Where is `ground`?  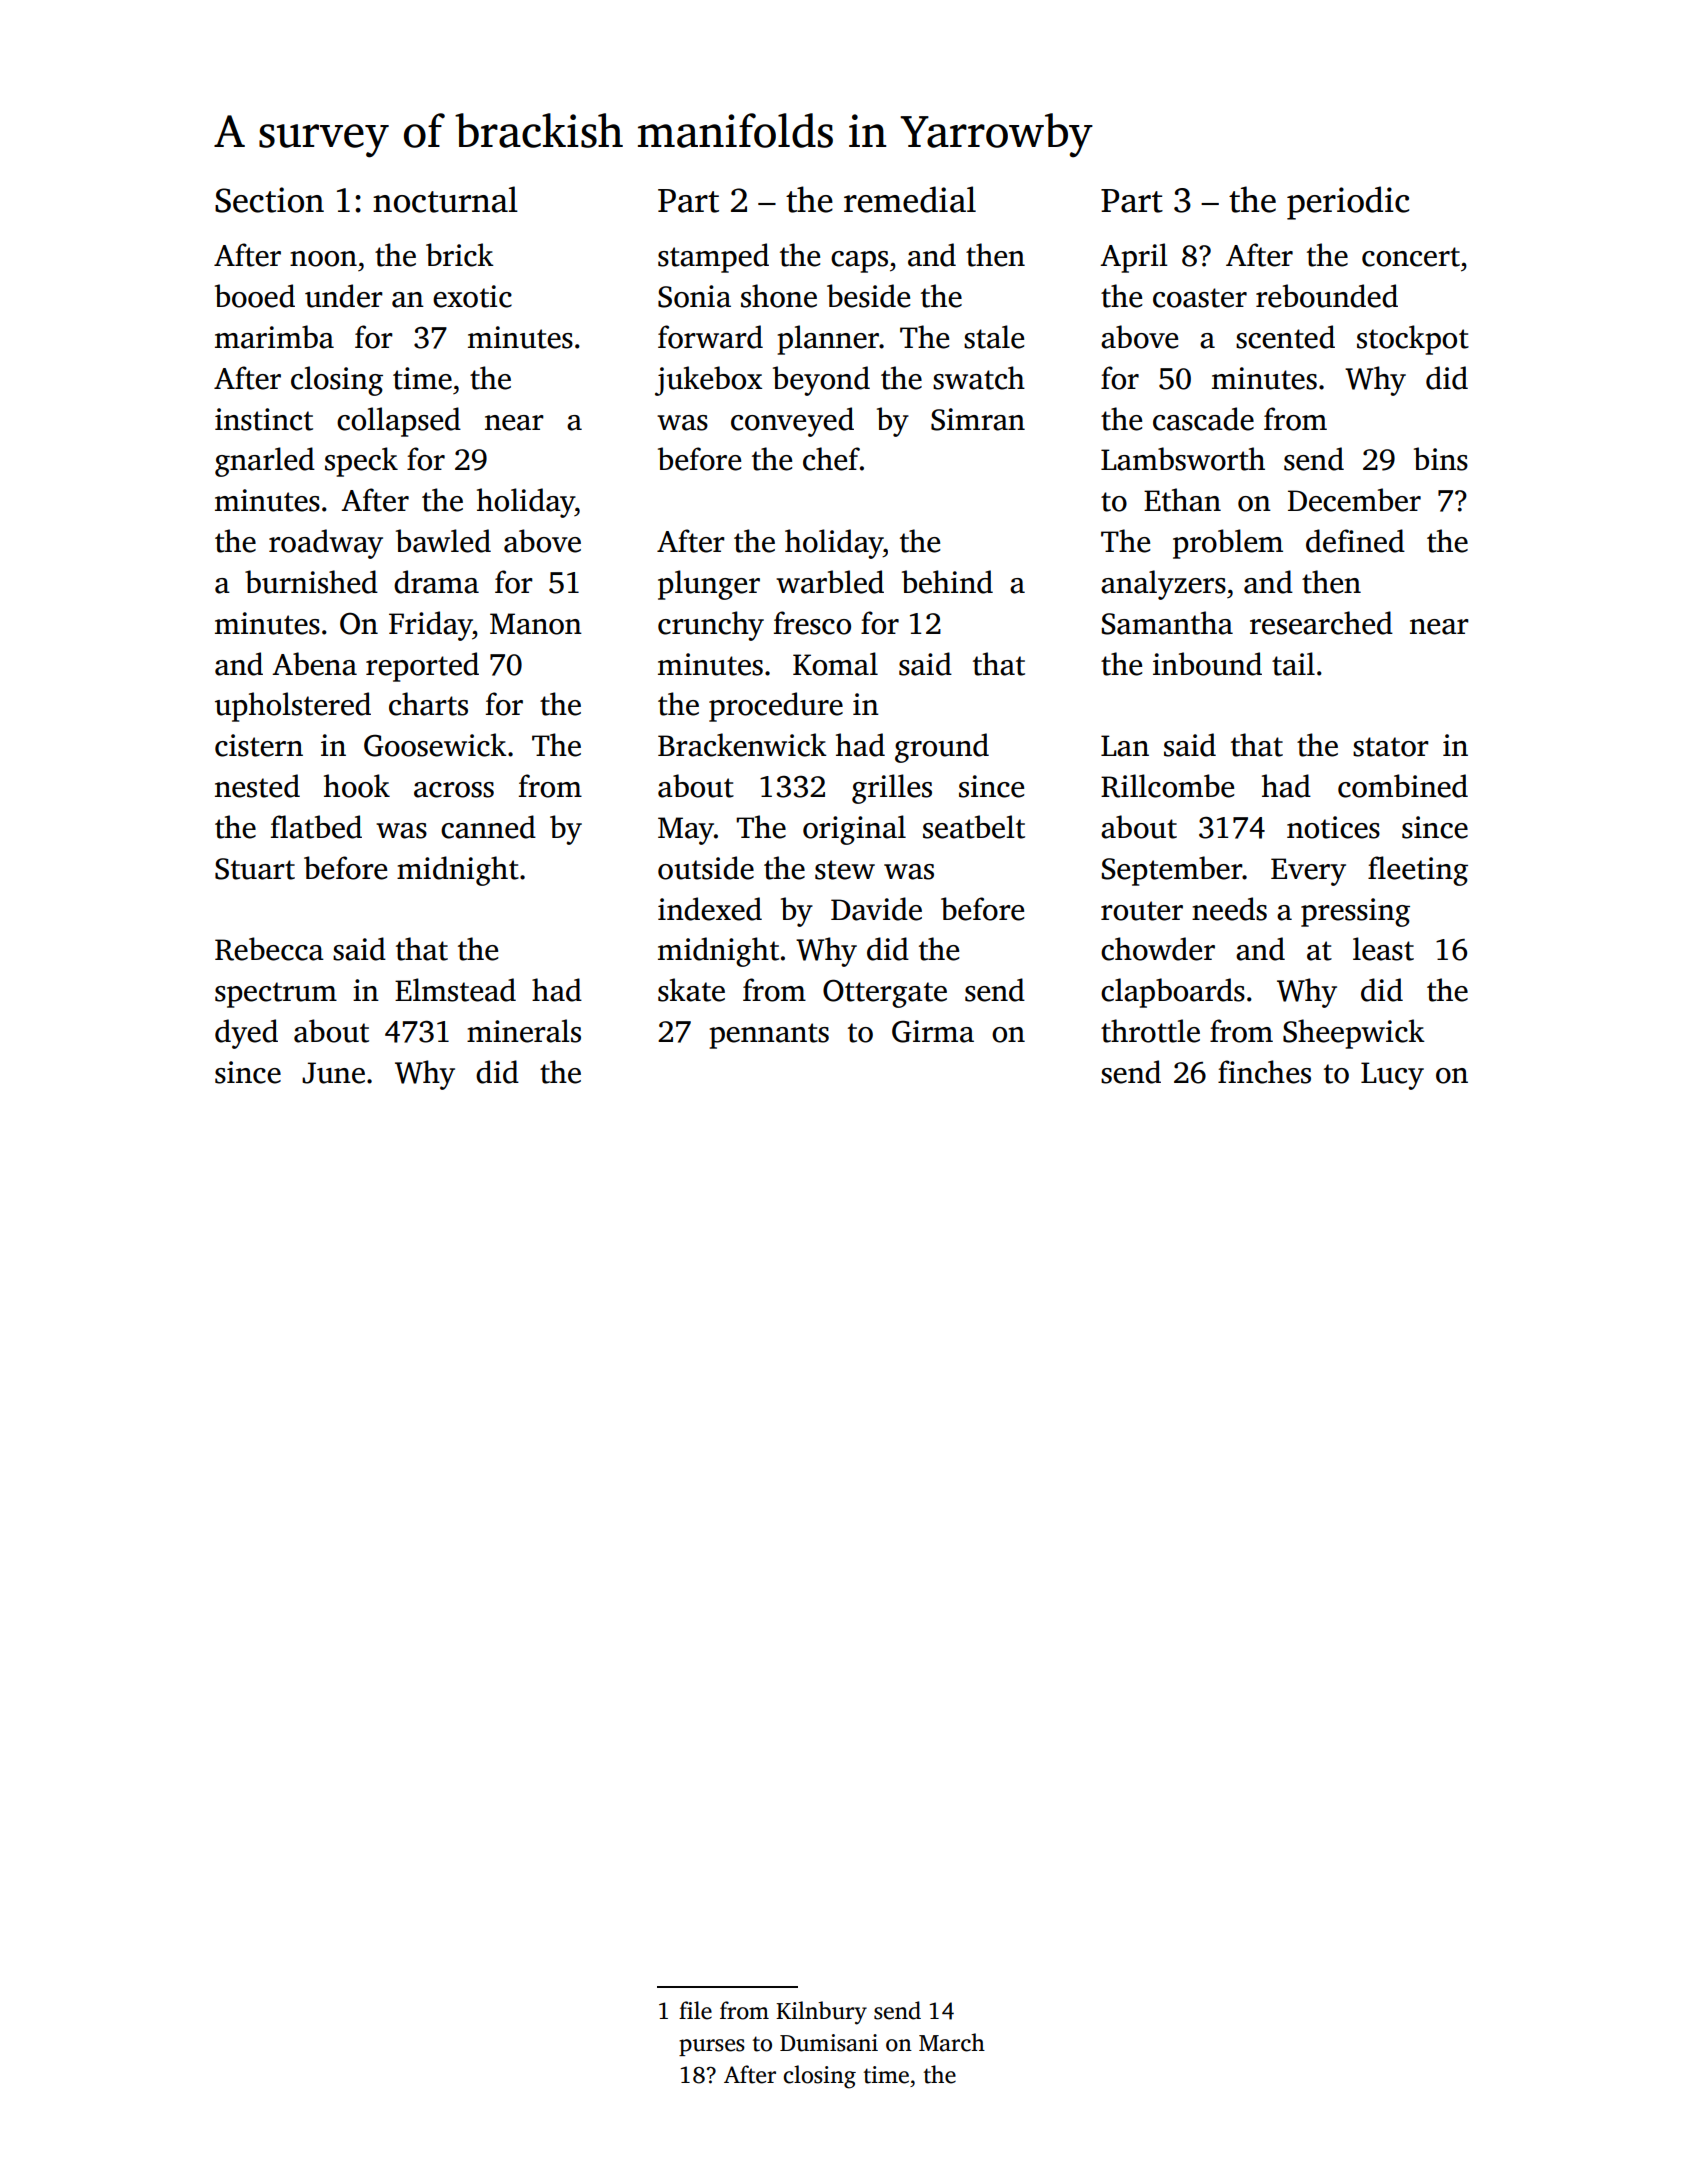
ground is located at coordinates (942, 748).
